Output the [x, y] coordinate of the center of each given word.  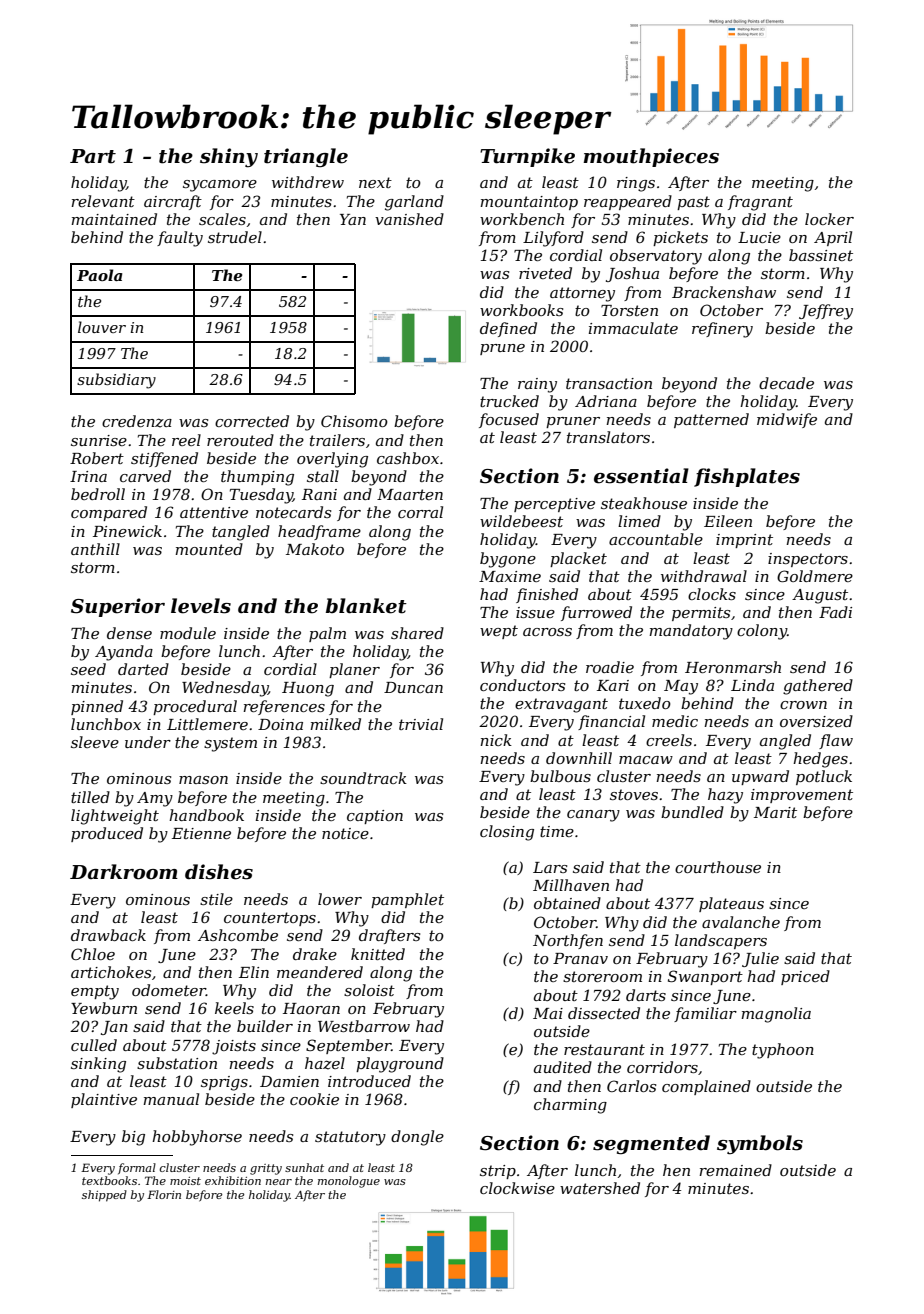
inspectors [808, 560]
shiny [229, 158]
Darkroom [124, 872]
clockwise [517, 1188]
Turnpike [527, 157]
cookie [314, 1099]
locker [829, 219]
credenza [137, 421]
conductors [522, 685]
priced [805, 977]
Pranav [580, 958]
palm [327, 634]
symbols [760, 1145]
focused [509, 420]
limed [639, 521]
